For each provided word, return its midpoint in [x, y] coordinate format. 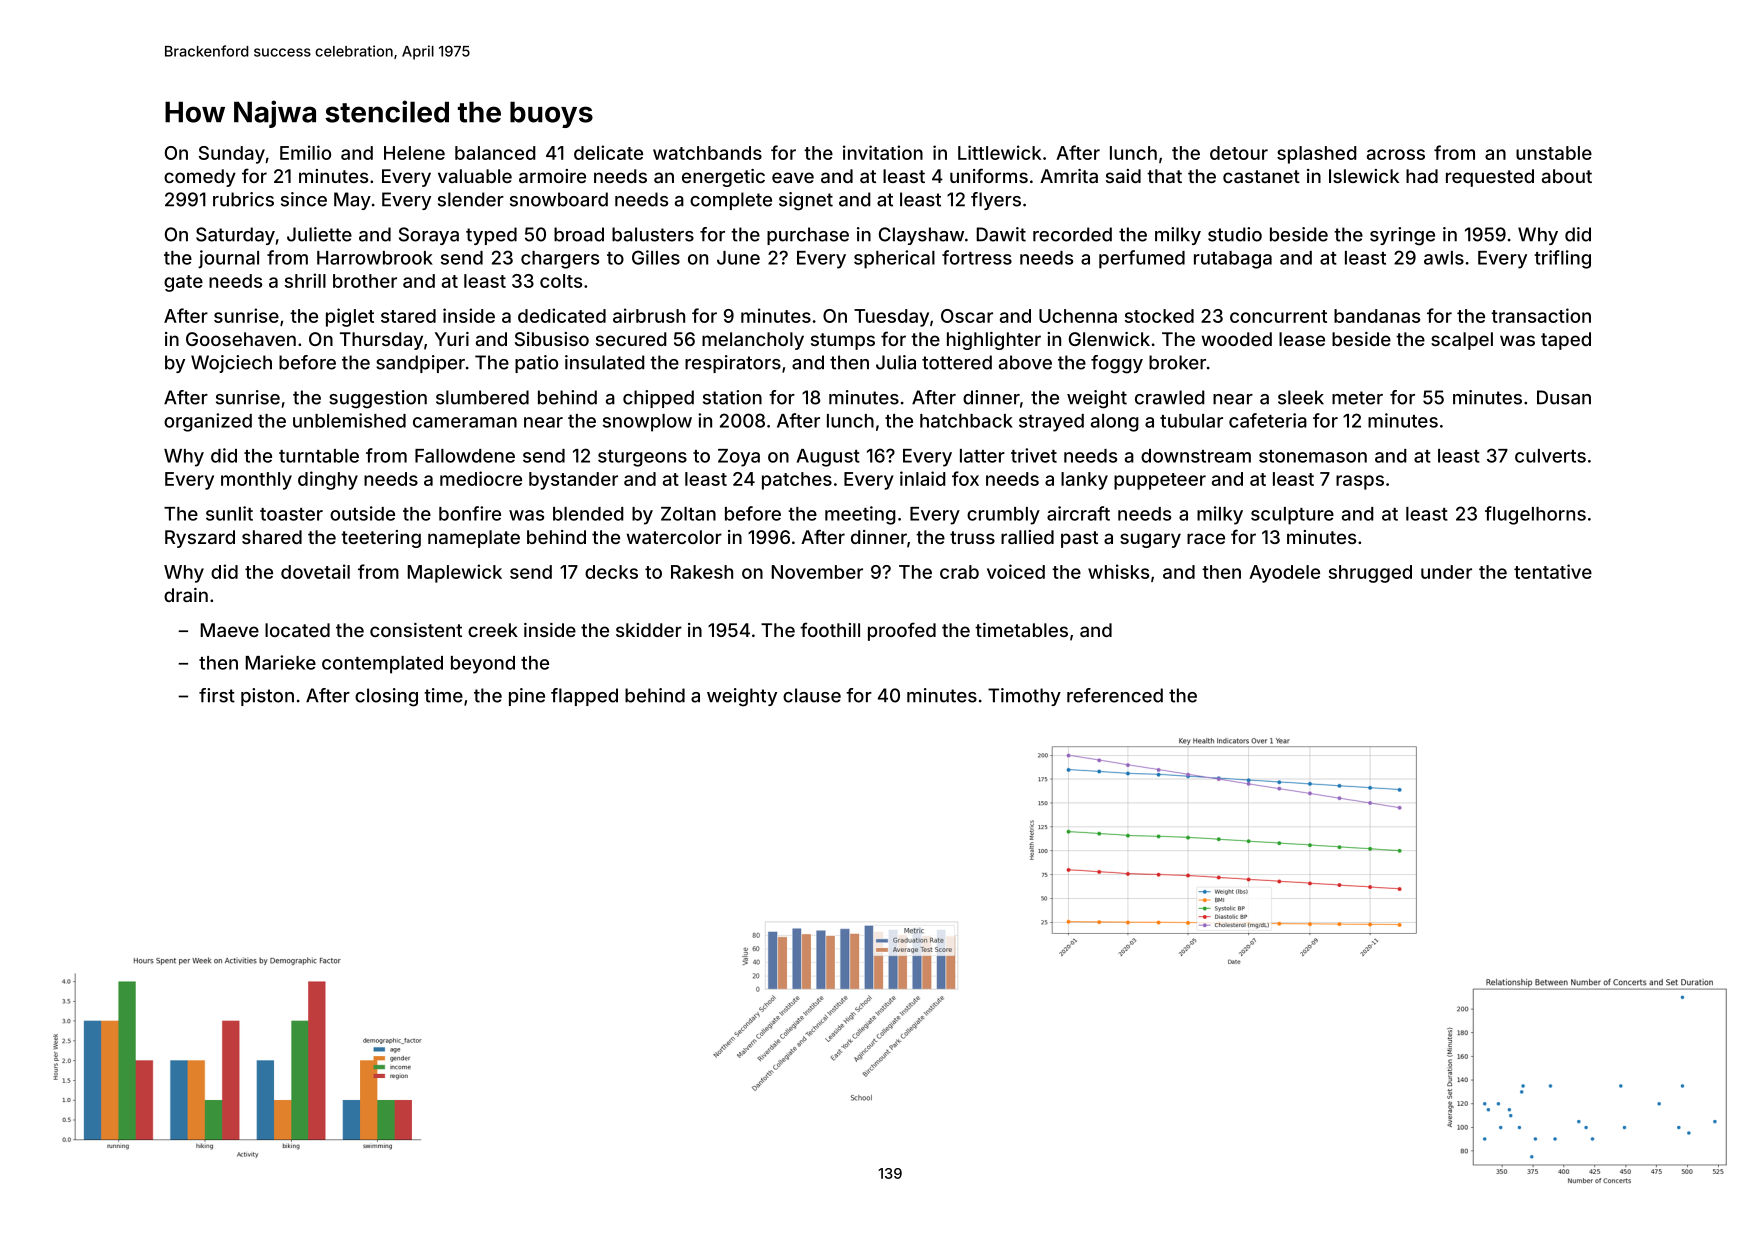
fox [965, 478]
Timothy [1024, 697]
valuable [475, 176]
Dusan [1564, 397]
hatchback [966, 421]
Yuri [452, 339]
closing [386, 697]
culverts [1550, 456]
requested [1490, 178]
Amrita [1069, 176]
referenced [1115, 695]
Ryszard [200, 539]
